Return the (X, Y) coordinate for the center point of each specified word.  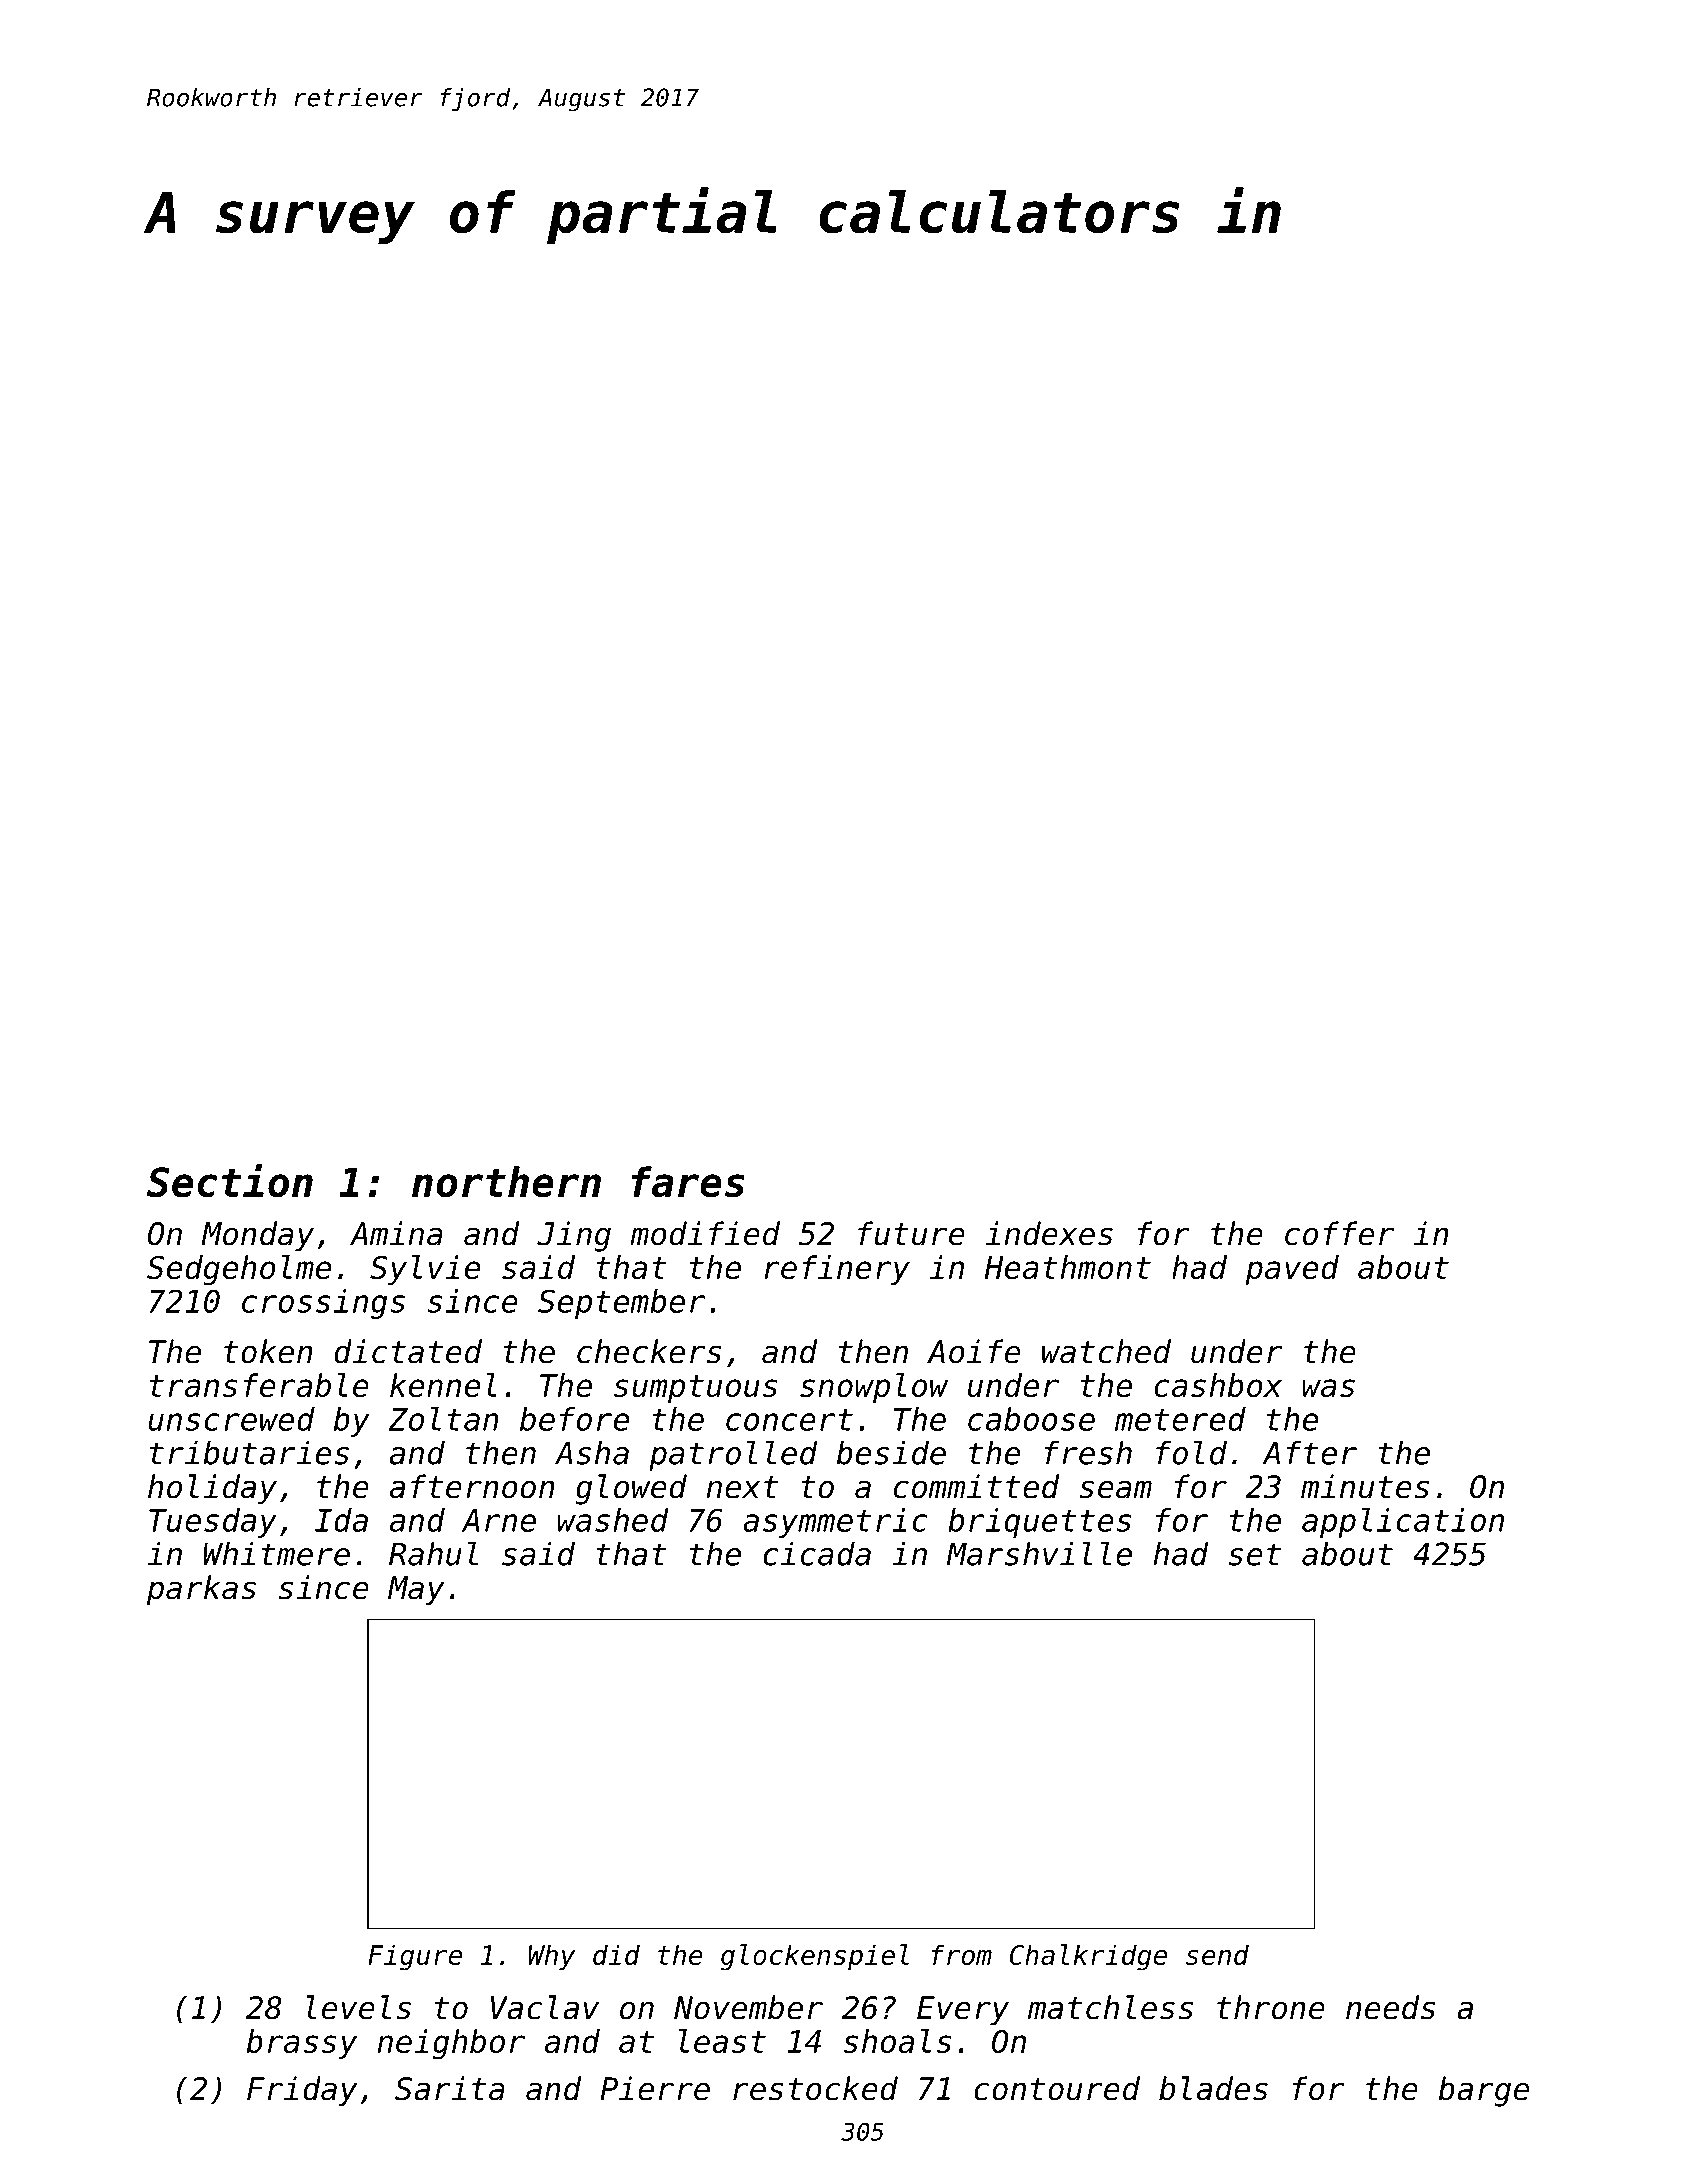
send (1217, 1954)
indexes (1049, 1233)
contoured (1057, 2088)
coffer (1339, 1233)
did (616, 1954)
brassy (302, 2044)
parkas (201, 1590)
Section (230, 1181)
